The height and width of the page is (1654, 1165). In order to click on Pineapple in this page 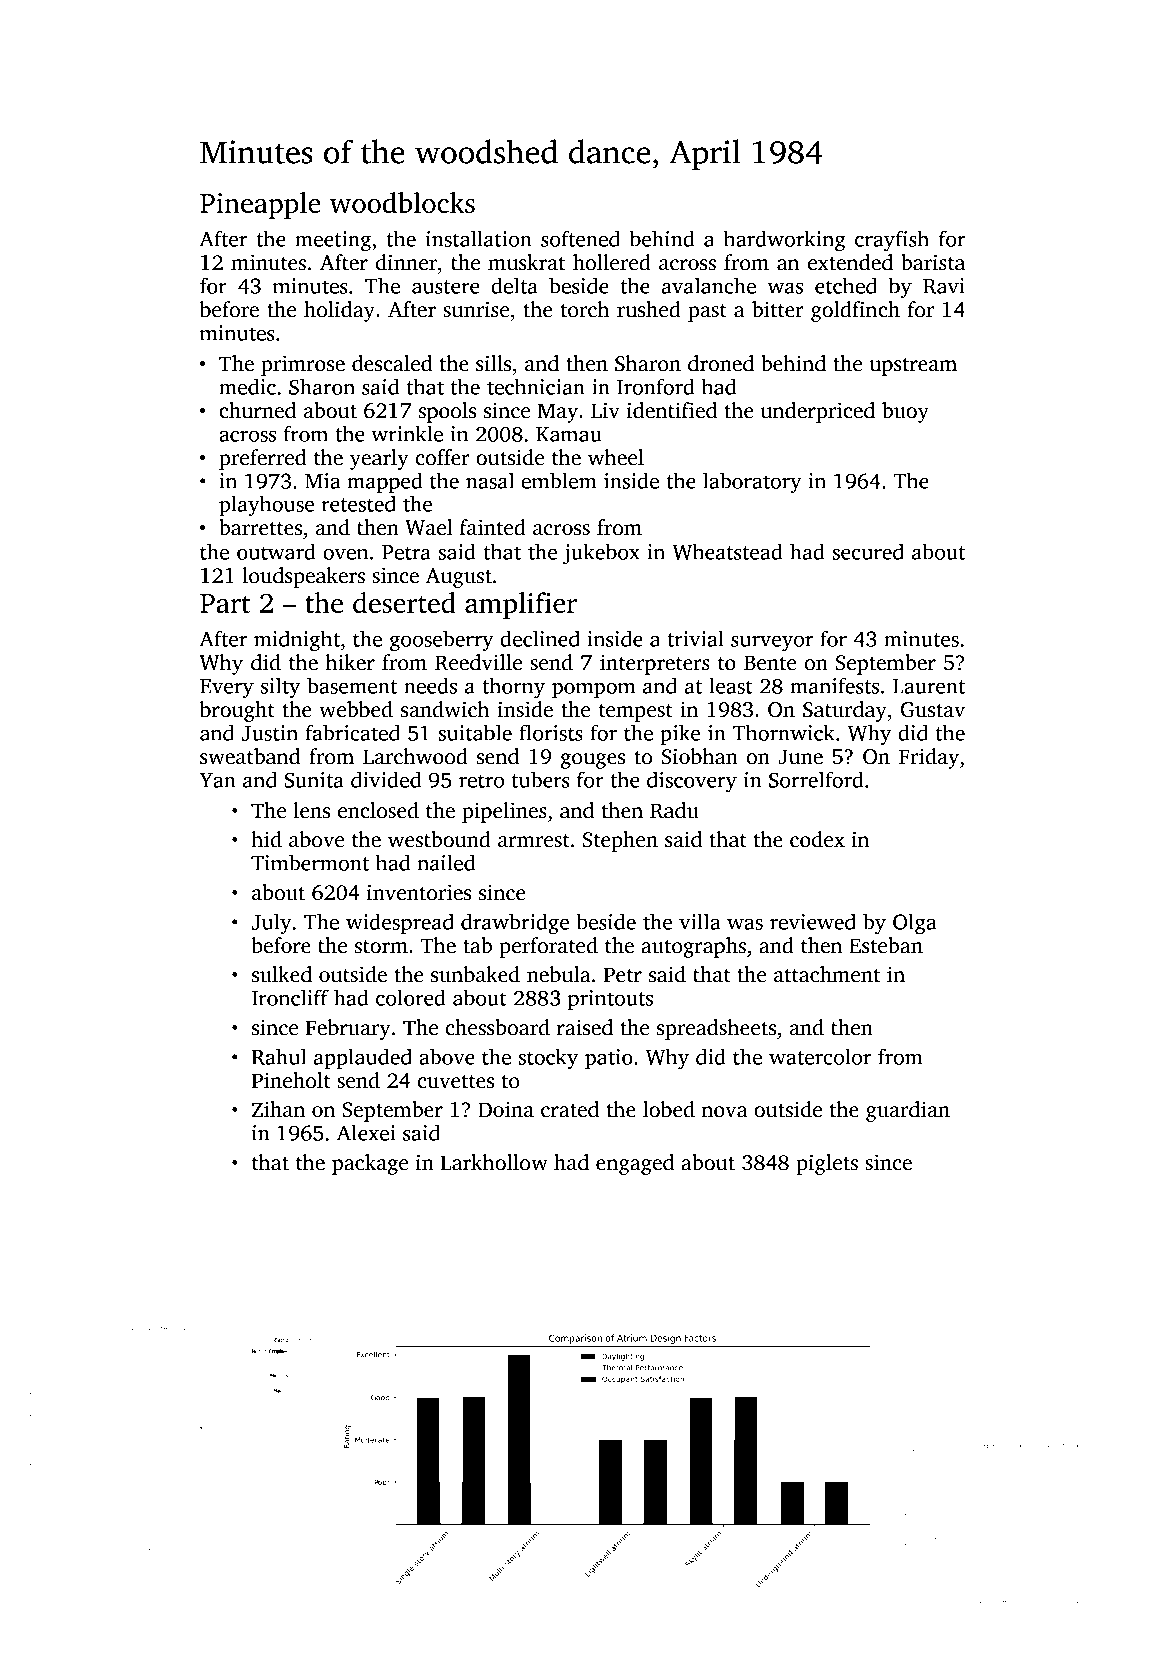, I will do `click(260, 205)`.
